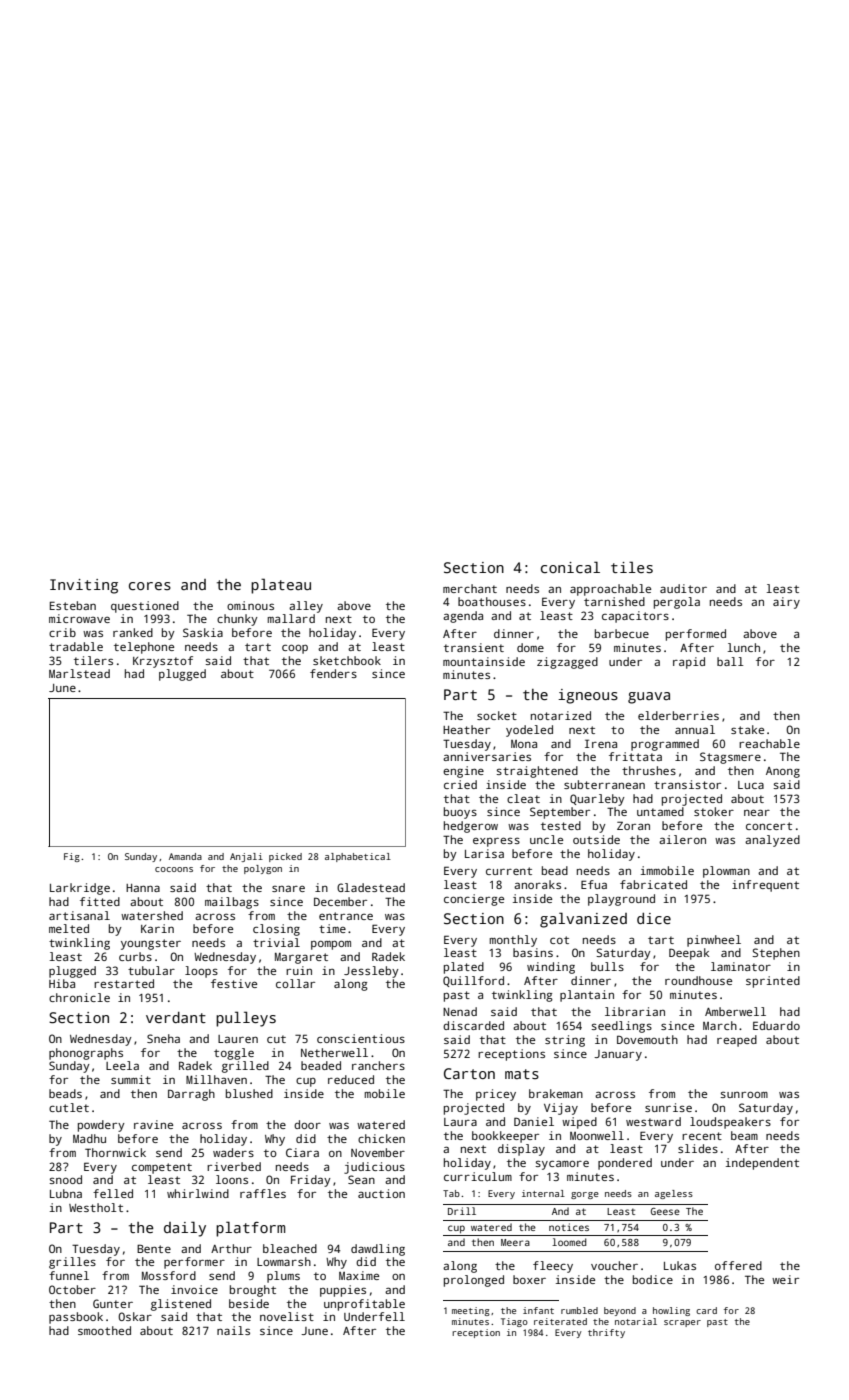 The width and height of the screenshot is (849, 1400). I want to click on time, so click(332, 928).
